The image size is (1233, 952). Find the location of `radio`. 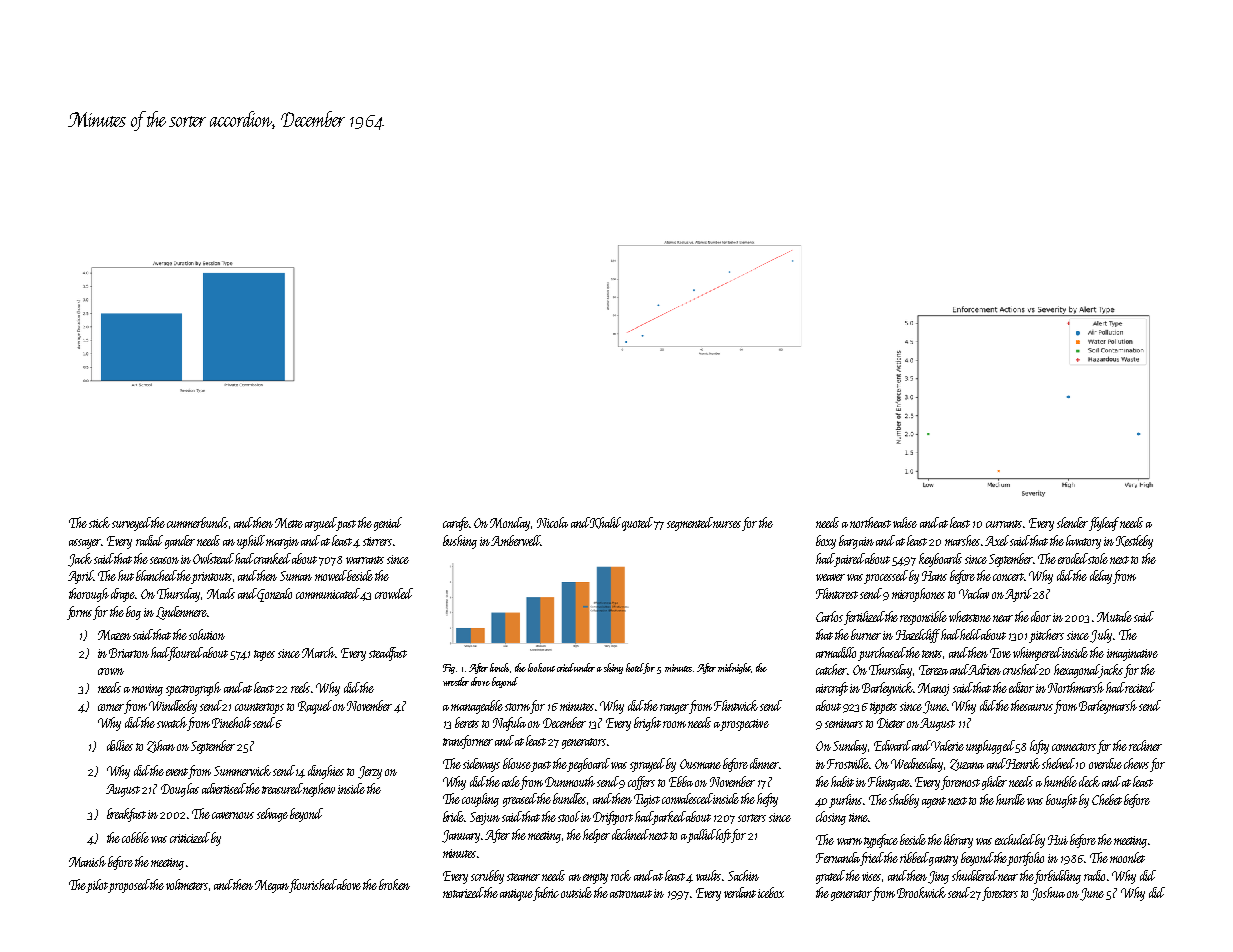

radio is located at coordinates (1094, 875).
